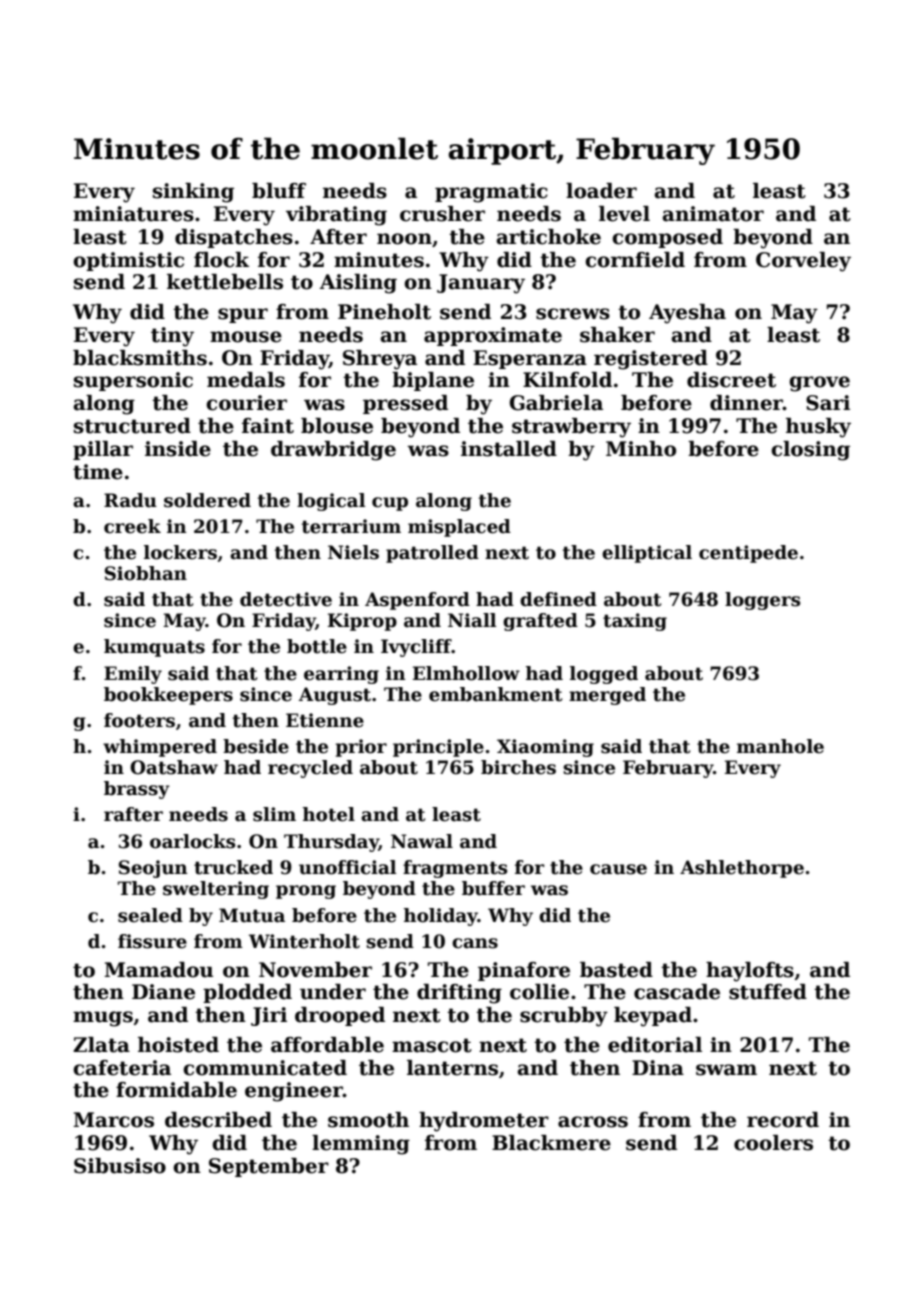 This document has width=924, height=1311. Describe the element at coordinates (604, 675) in the document. I see `logged` at that location.
